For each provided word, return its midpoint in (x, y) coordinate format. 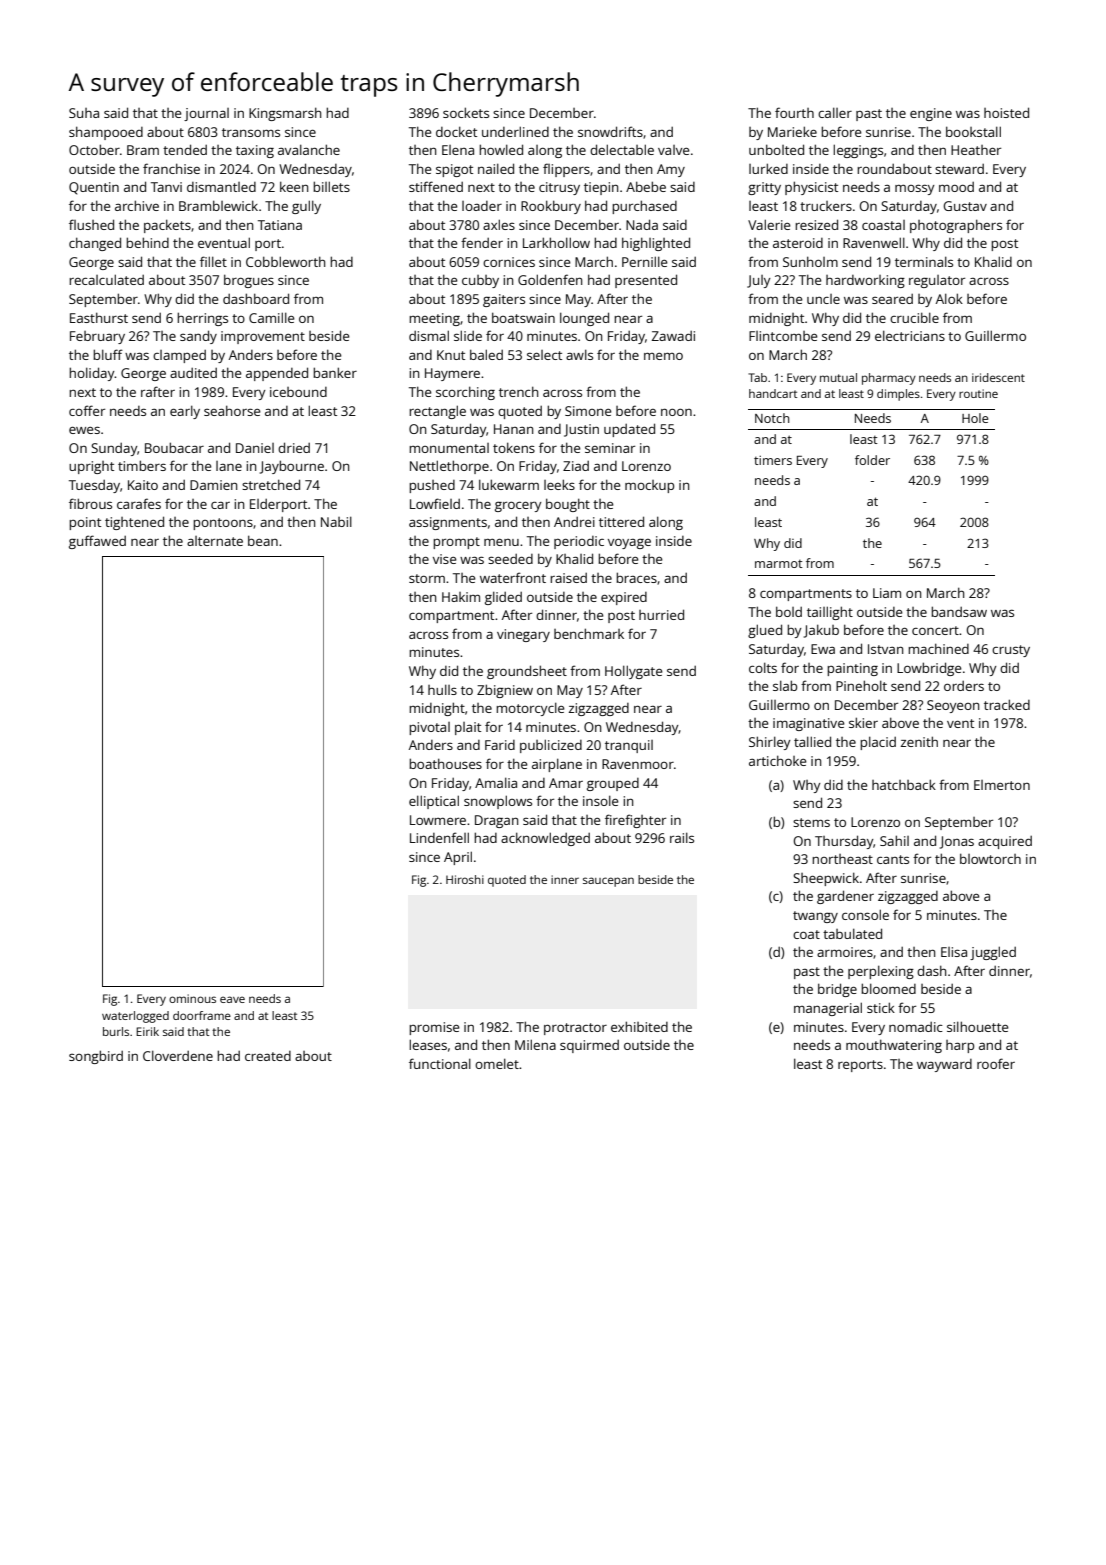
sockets (466, 112)
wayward (944, 1065)
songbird (96, 1057)
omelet (497, 1063)
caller (835, 112)
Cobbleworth (286, 261)
